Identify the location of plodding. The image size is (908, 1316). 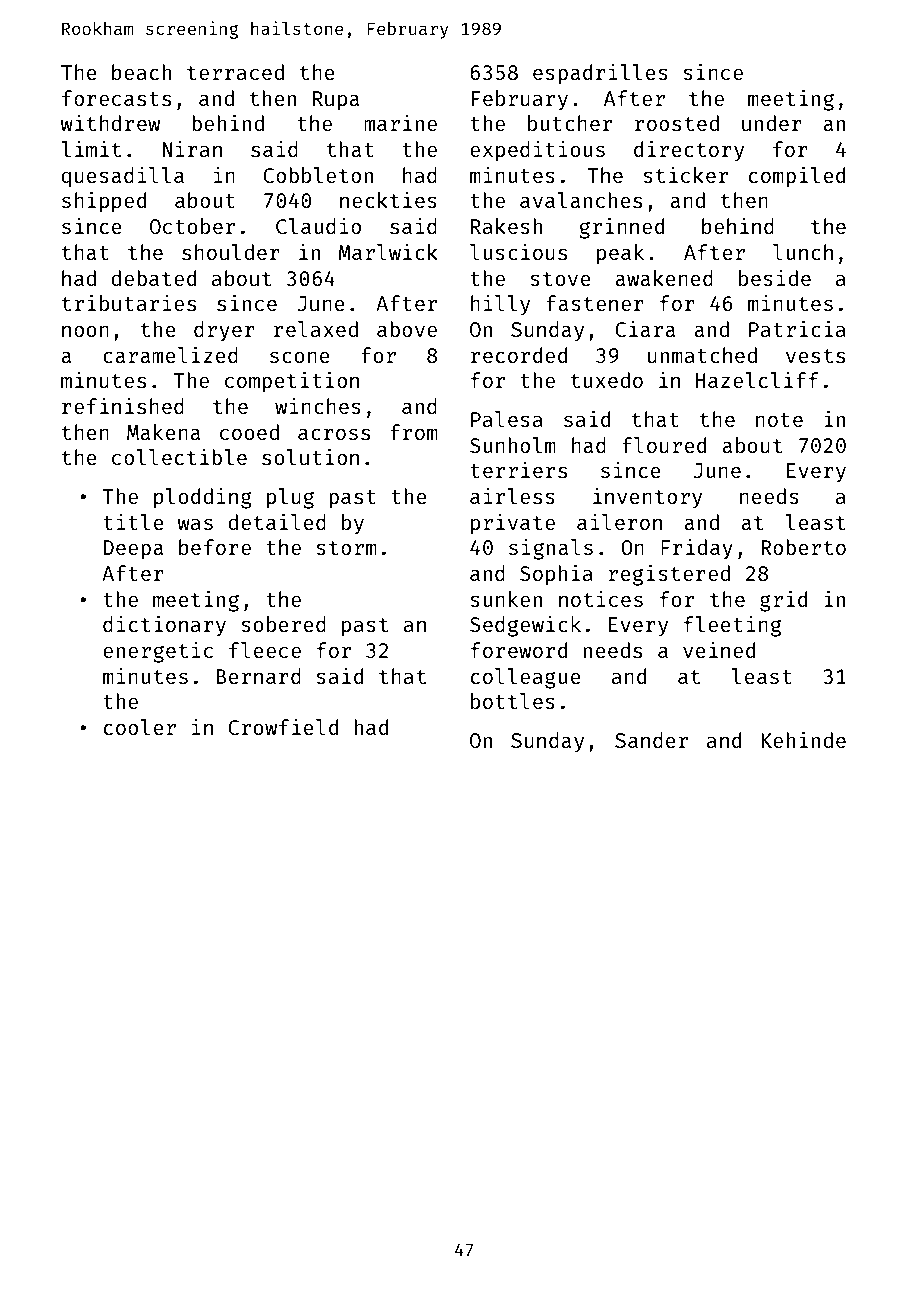
(203, 498).
